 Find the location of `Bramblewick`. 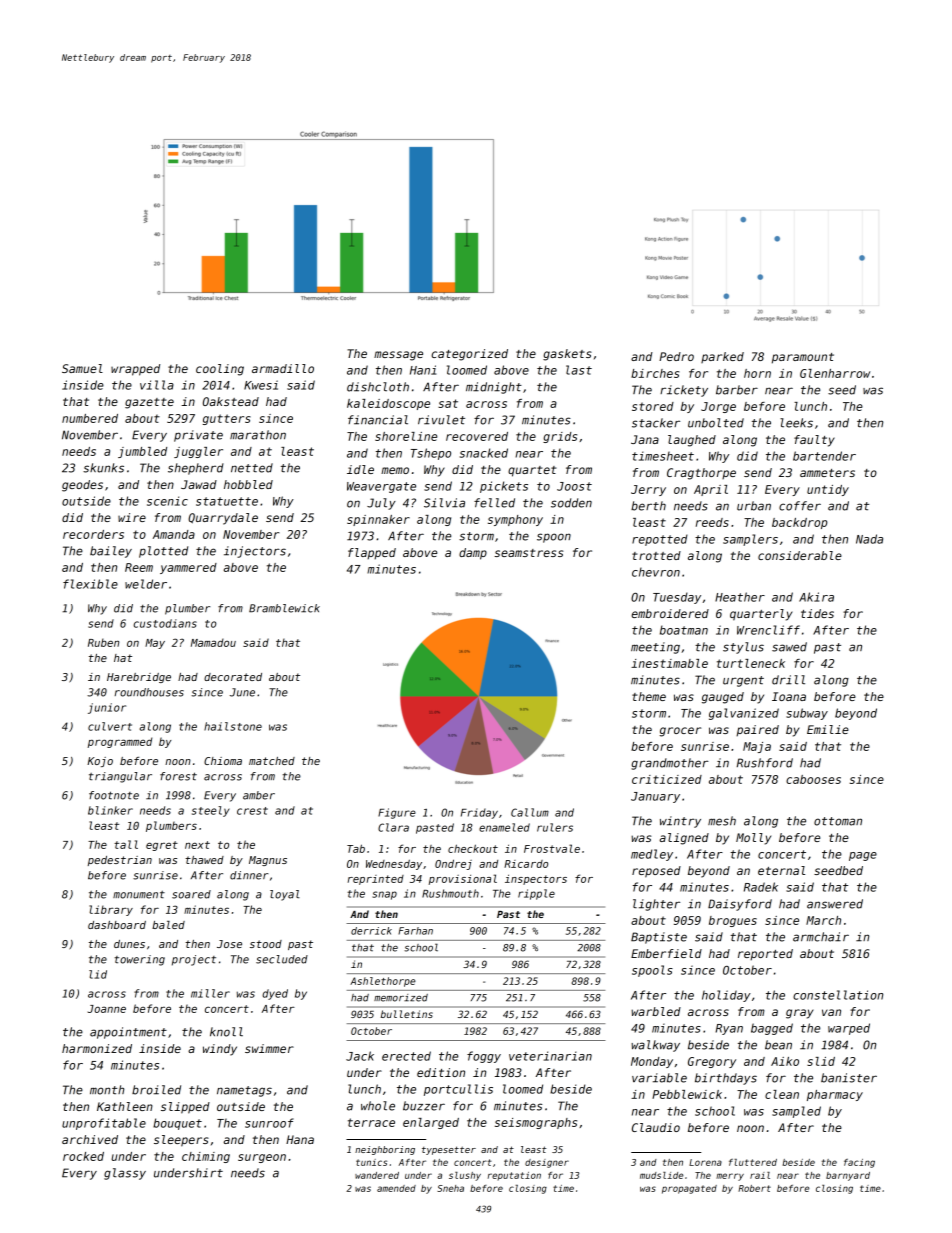

Bramblewick is located at coordinates (284, 608).
